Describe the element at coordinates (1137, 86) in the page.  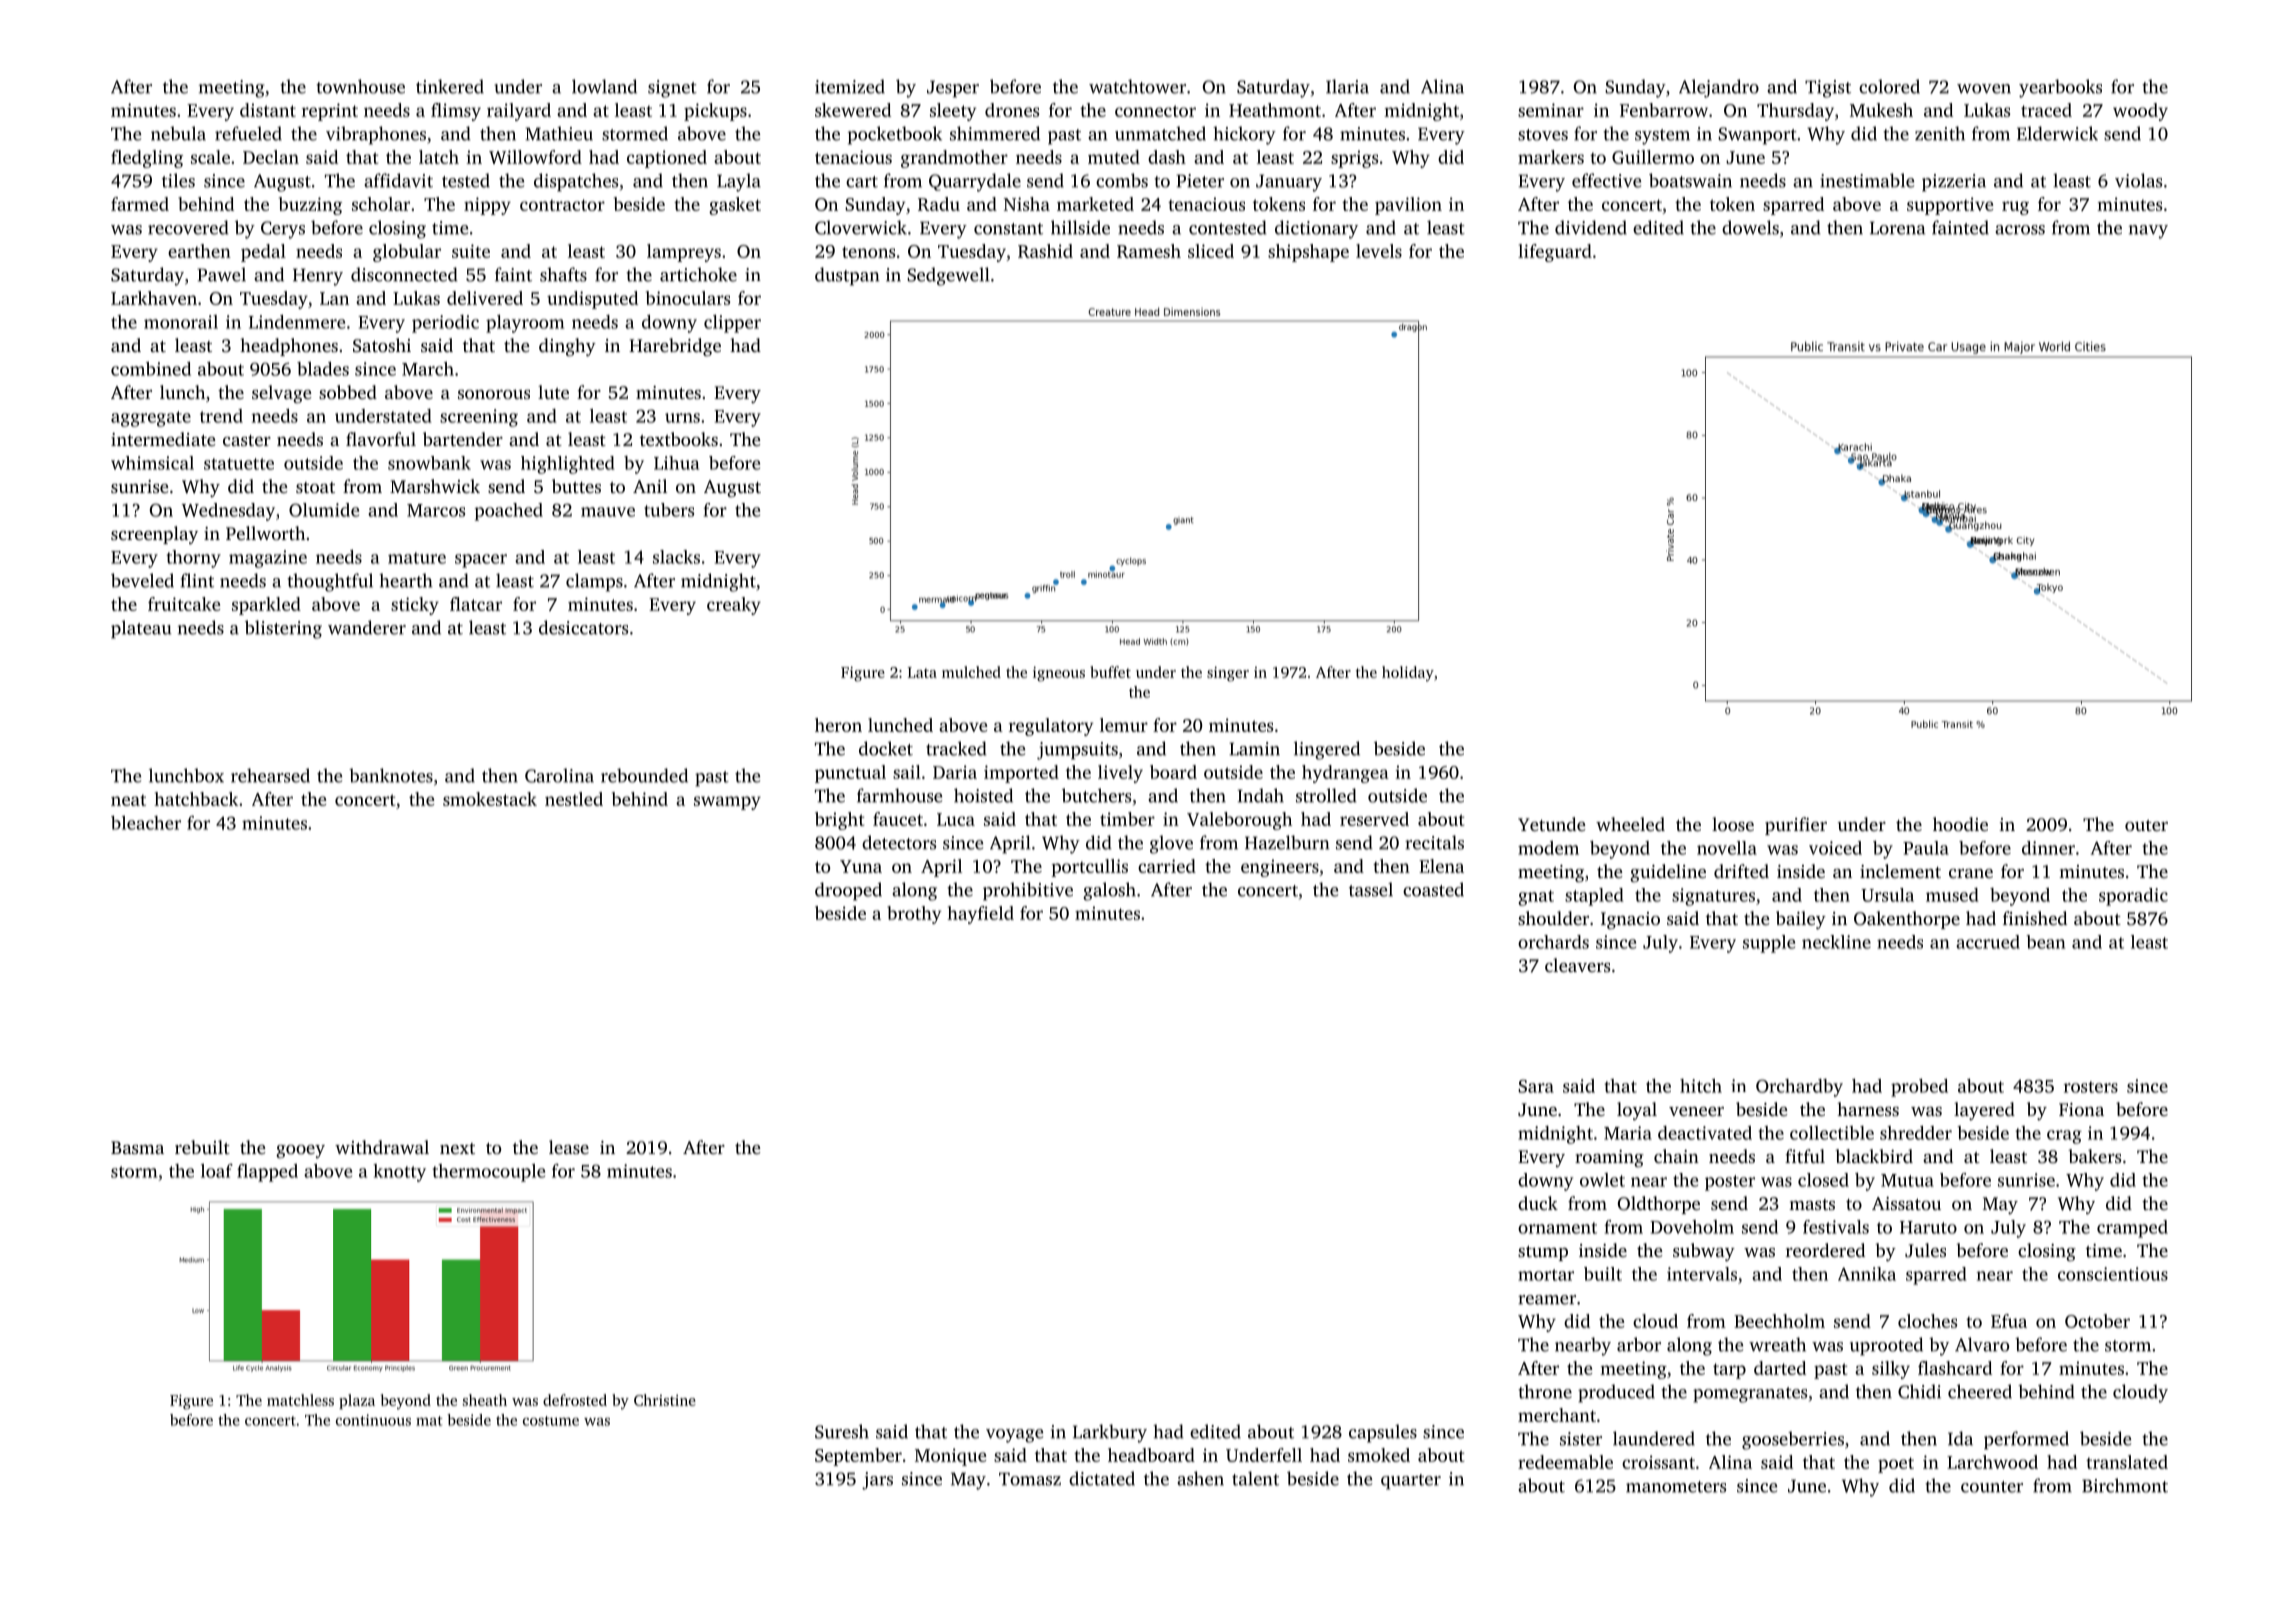
I see `watchtower` at that location.
